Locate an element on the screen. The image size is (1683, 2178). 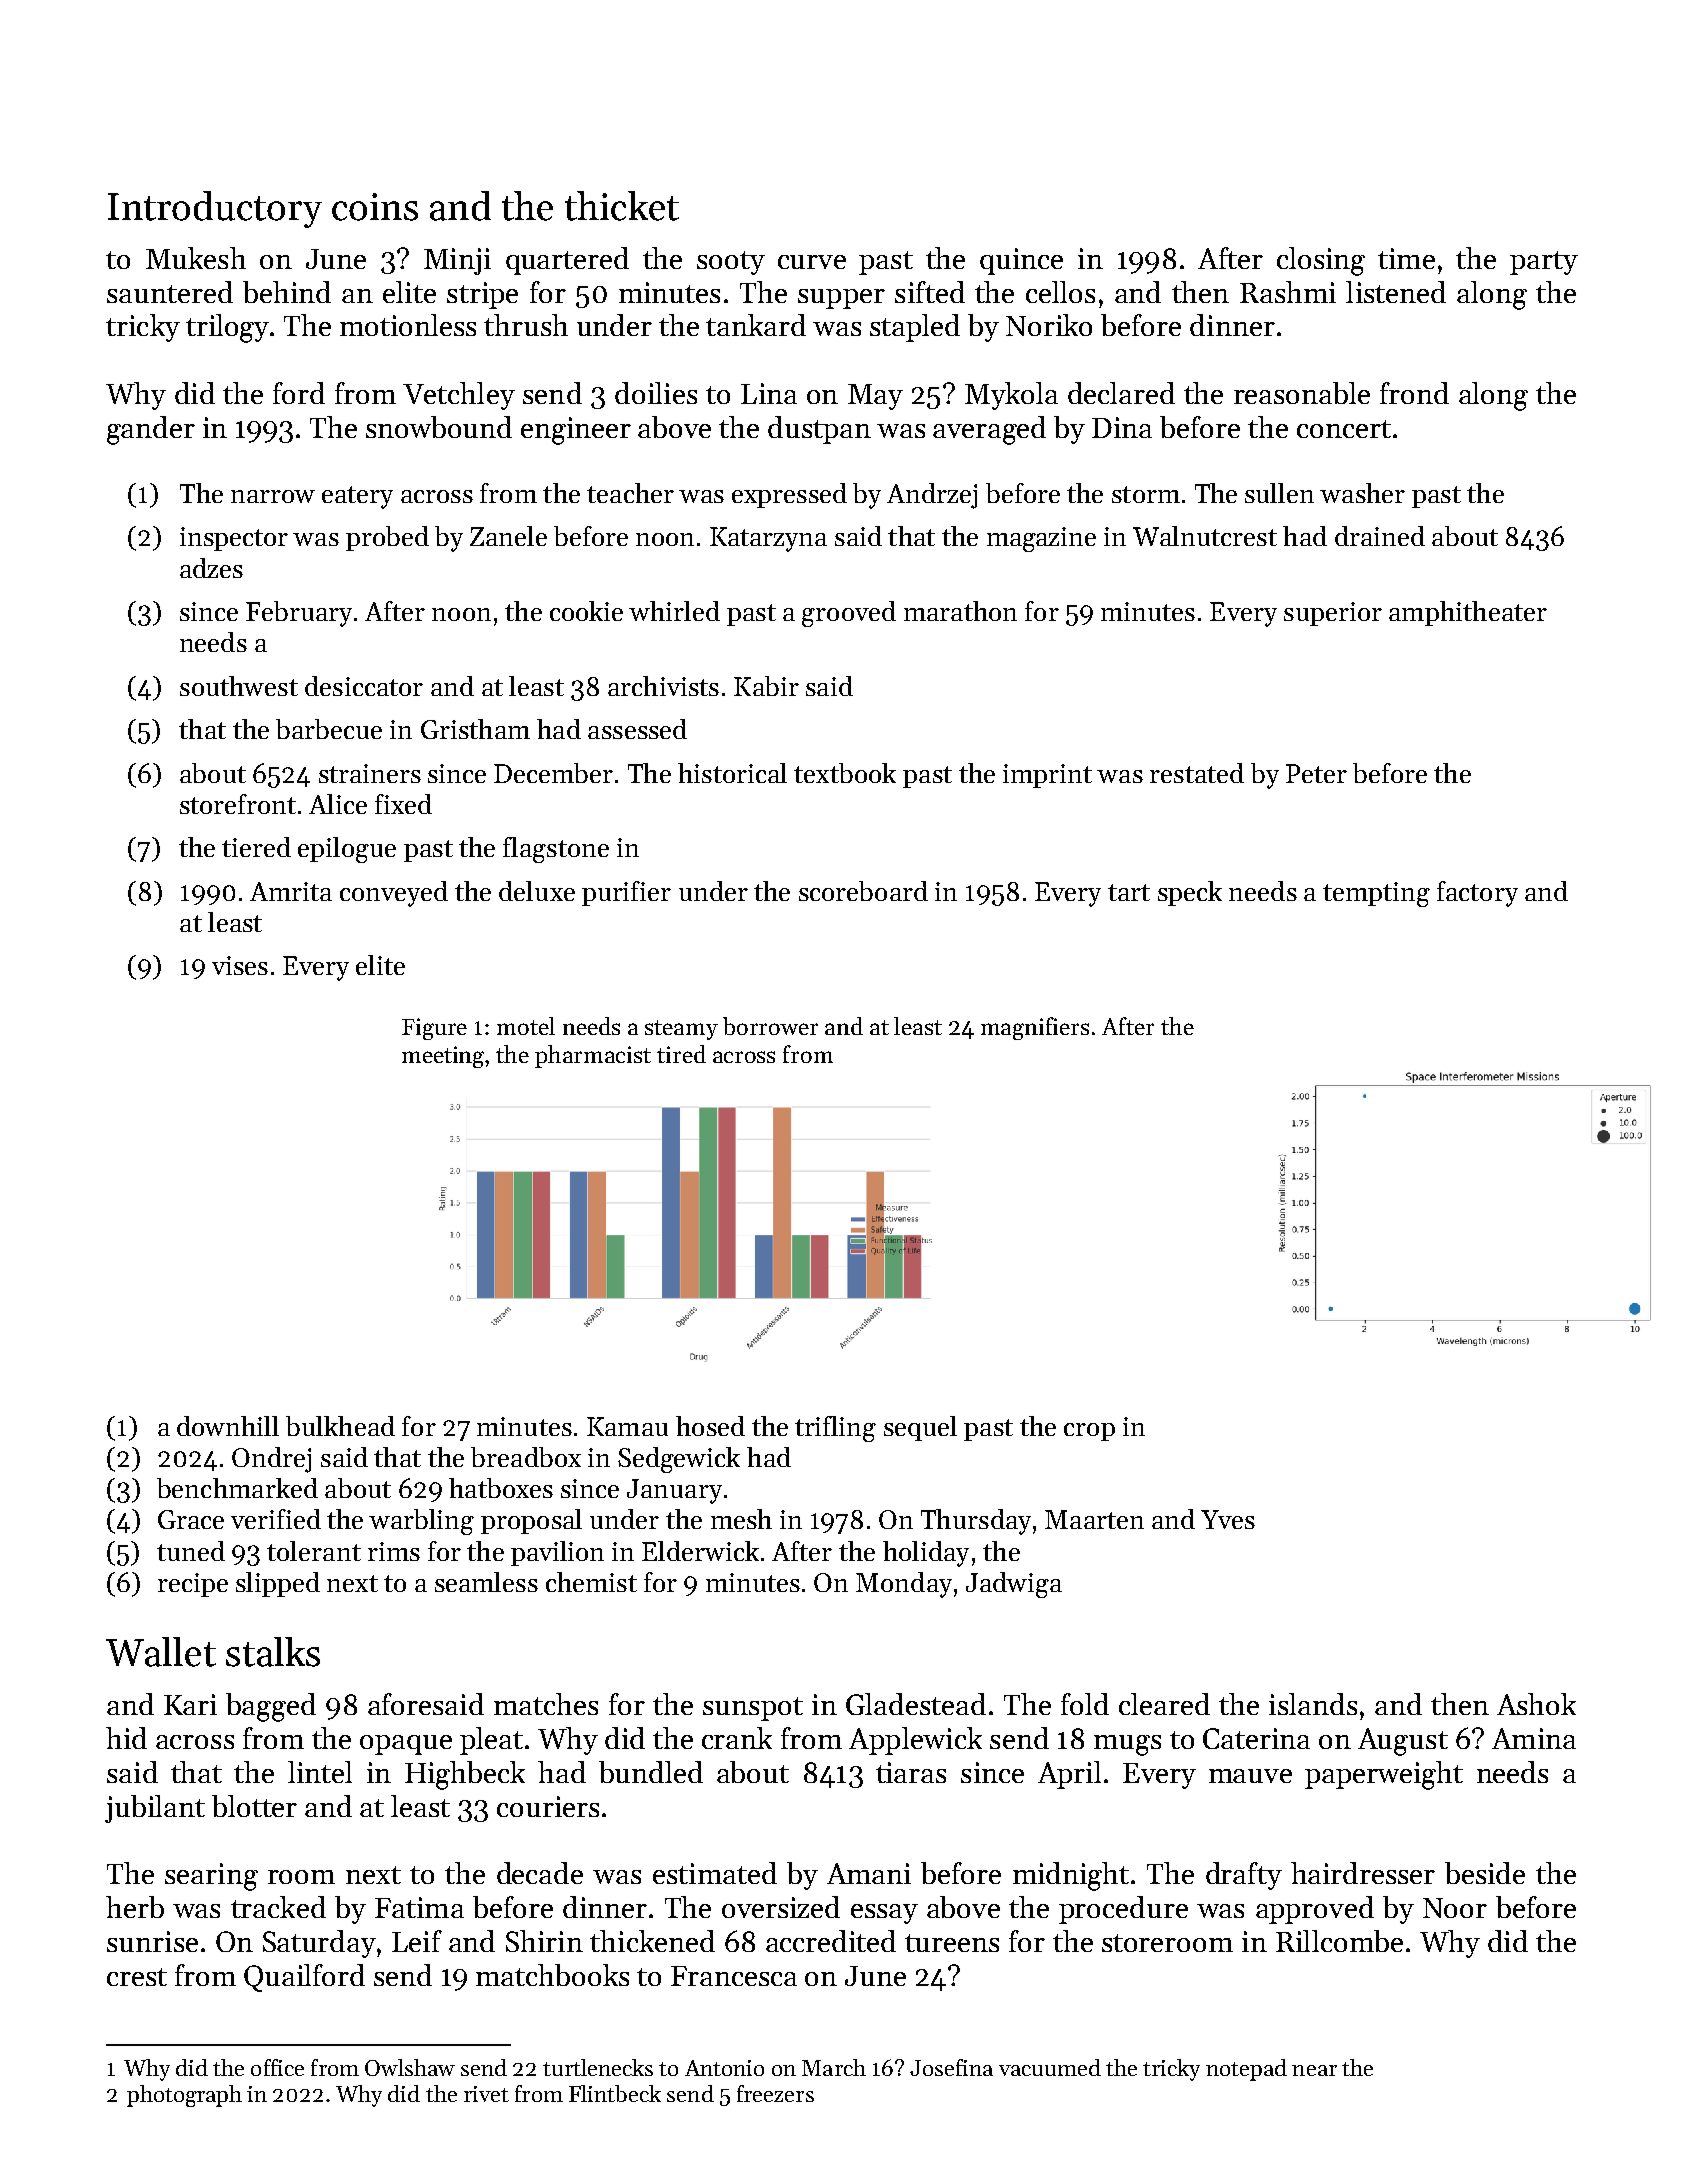
reasonable is located at coordinates (1302, 393).
